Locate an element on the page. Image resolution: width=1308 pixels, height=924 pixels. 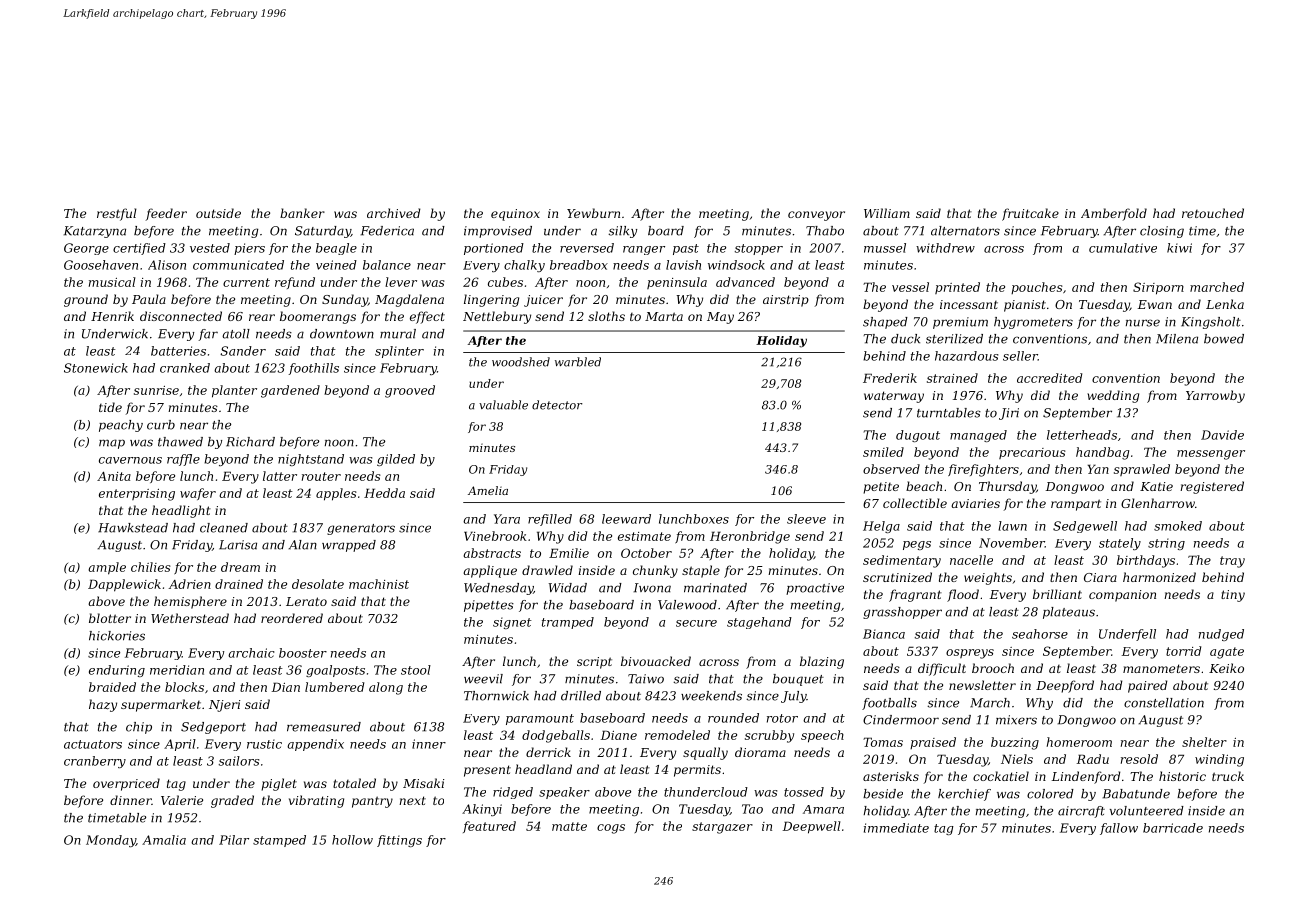
staple is located at coordinates (701, 571).
